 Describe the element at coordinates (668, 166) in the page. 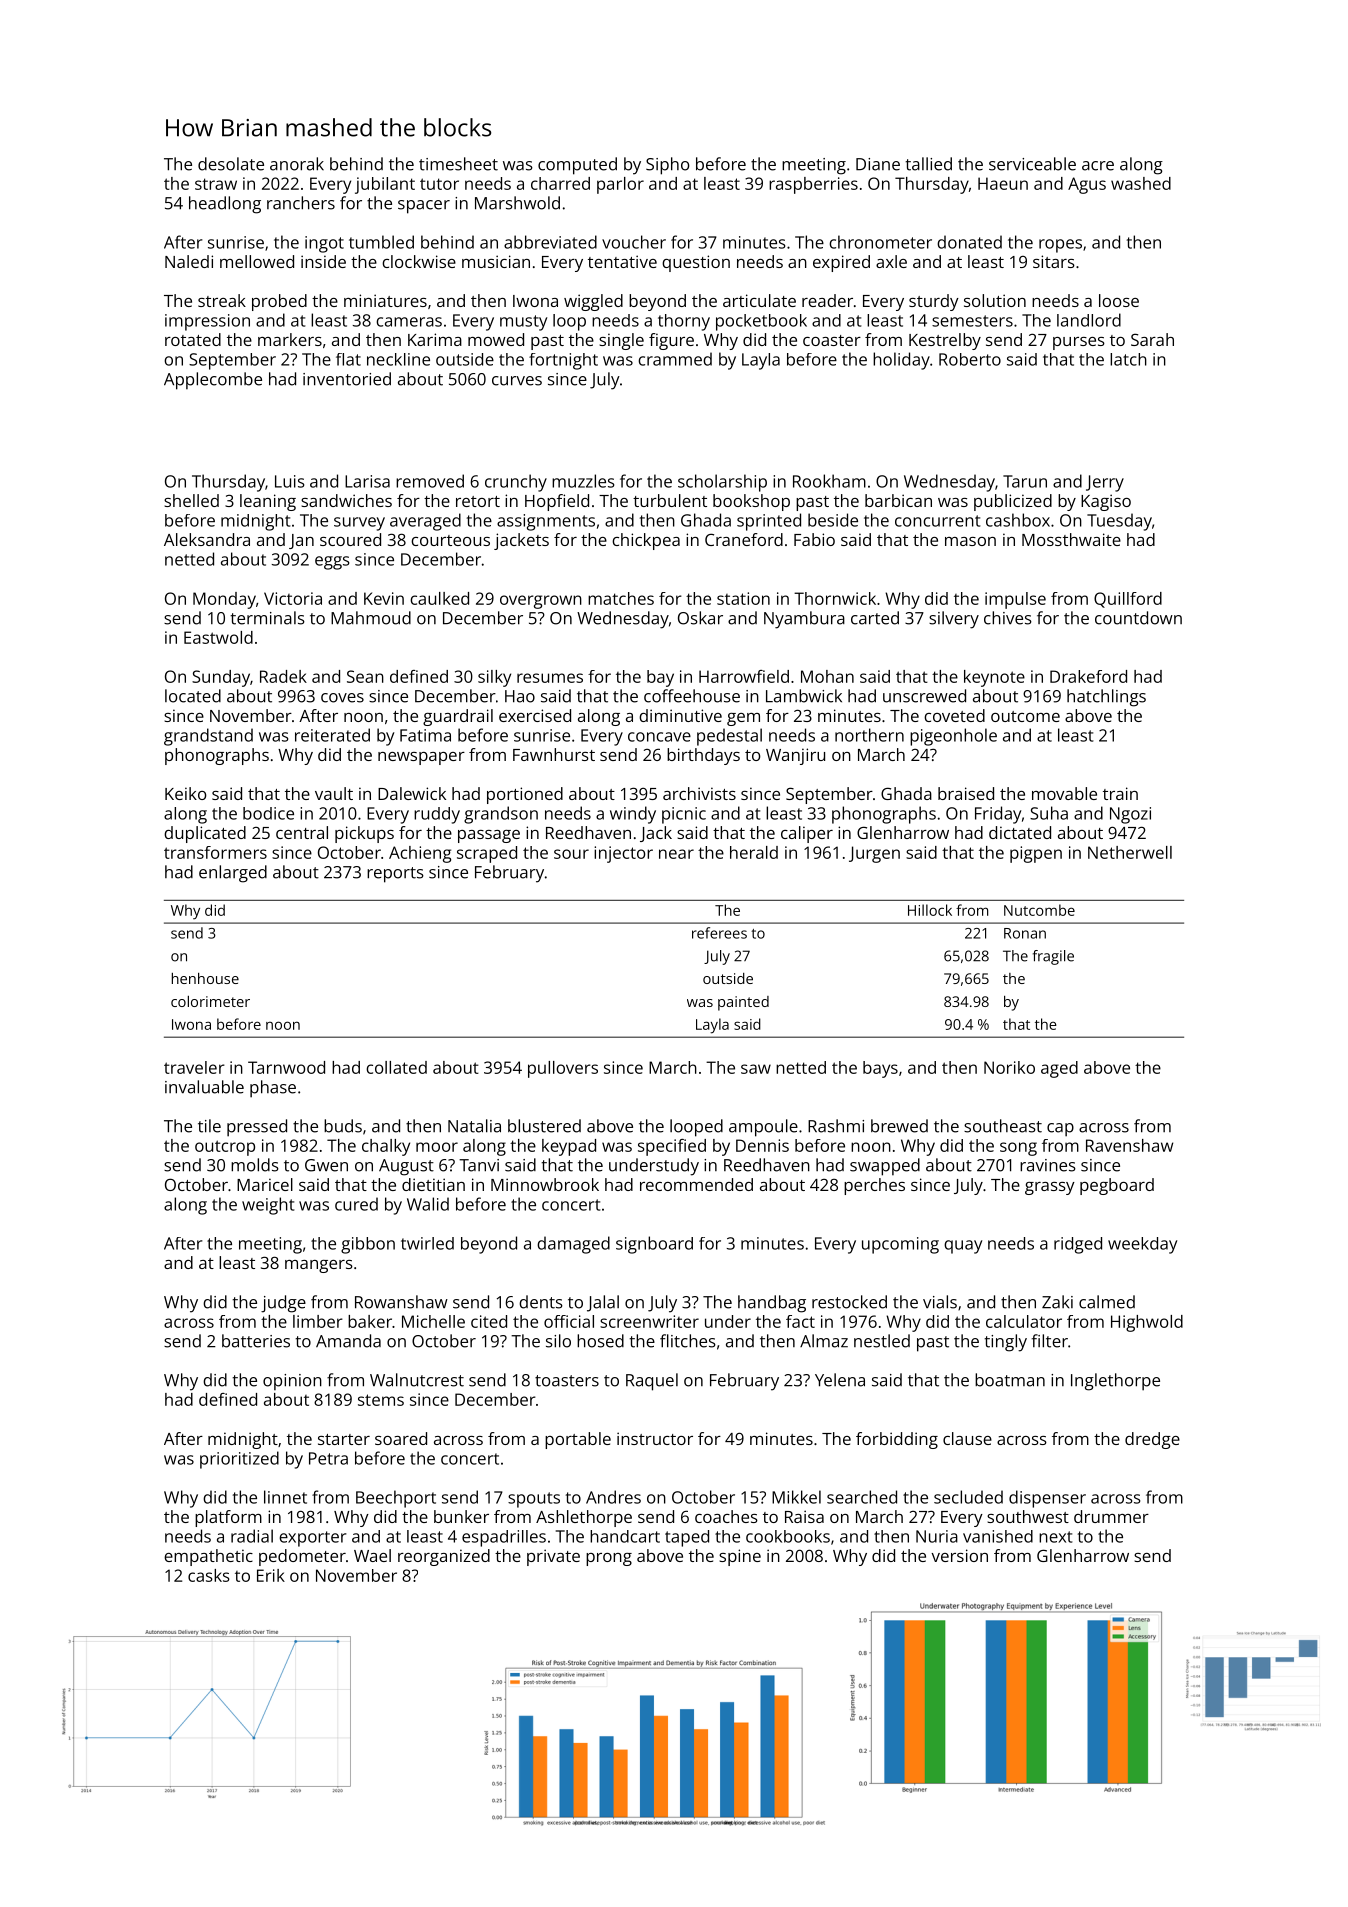

I see `Sipho` at that location.
